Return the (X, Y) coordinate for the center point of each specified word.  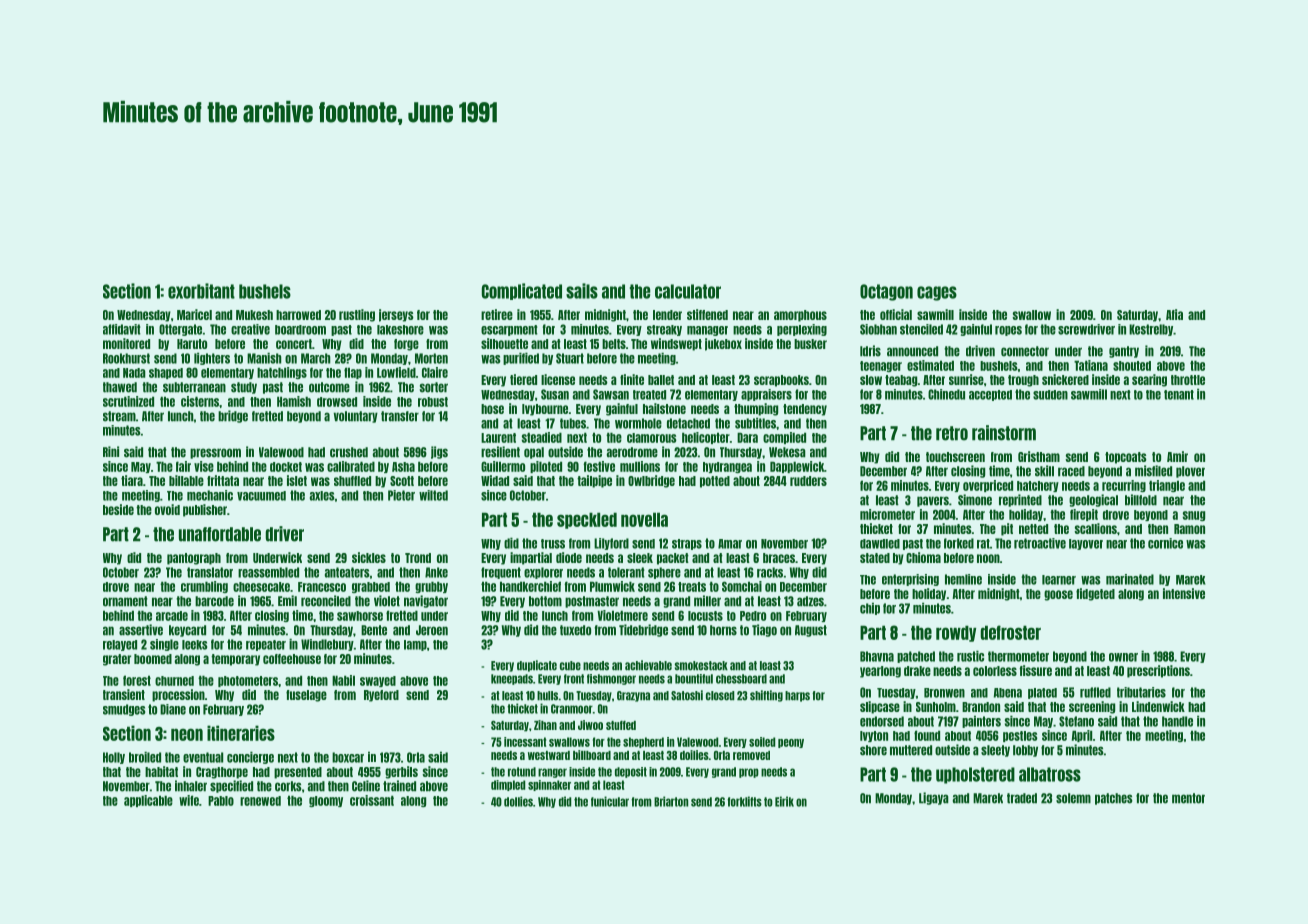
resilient (500, 452)
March (316, 358)
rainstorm (1004, 433)
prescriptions (1158, 671)
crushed (349, 452)
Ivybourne (545, 410)
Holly (114, 758)
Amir (1177, 456)
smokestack (701, 666)
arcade (172, 616)
